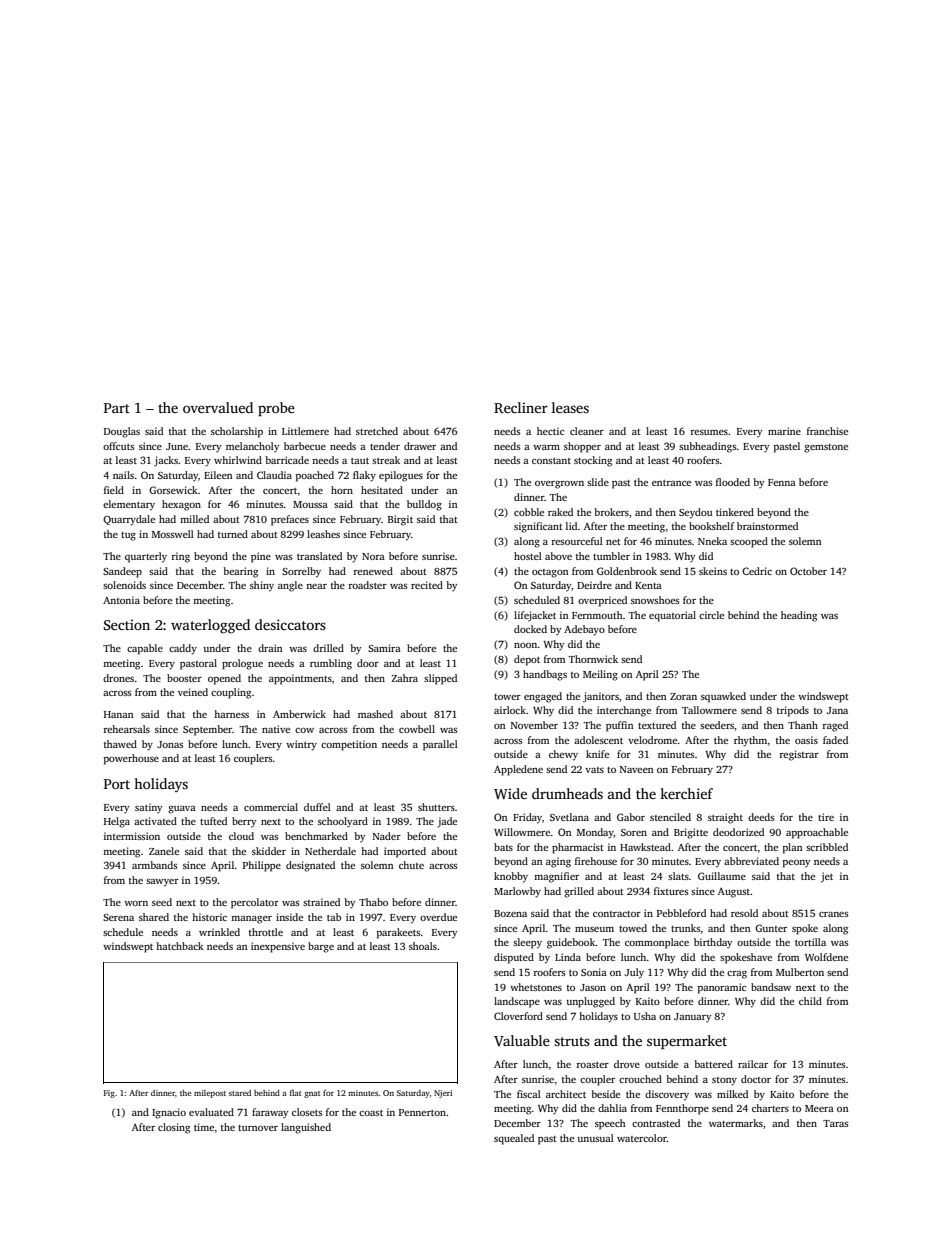  Describe the element at coordinates (305, 446) in the document. I see `barbecue` at that location.
